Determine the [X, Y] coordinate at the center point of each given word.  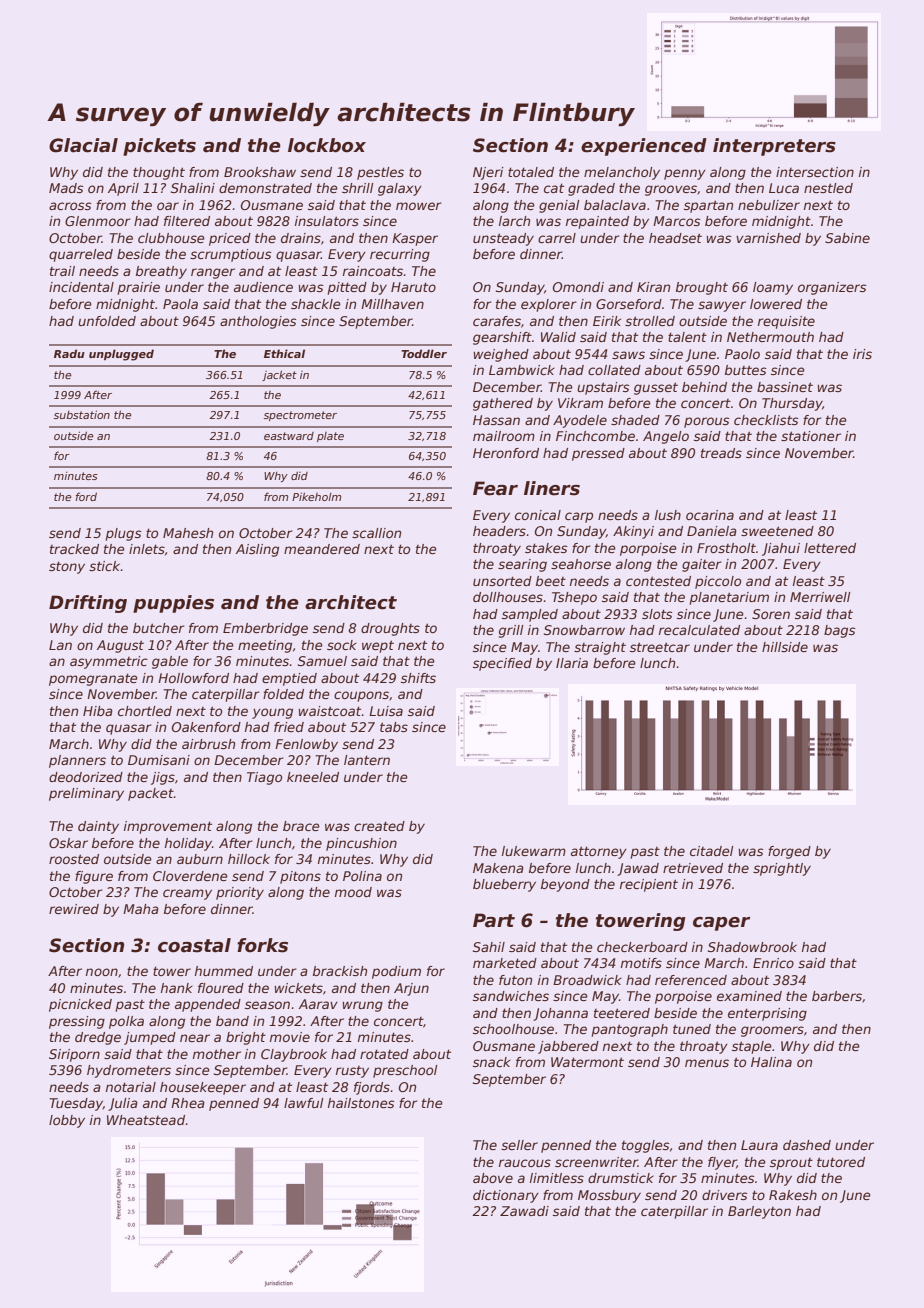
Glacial [83, 145]
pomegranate [93, 679]
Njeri [488, 173]
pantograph [630, 1030]
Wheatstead [146, 1120]
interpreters [774, 147]
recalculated [699, 630]
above [493, 1178]
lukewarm [534, 851]
